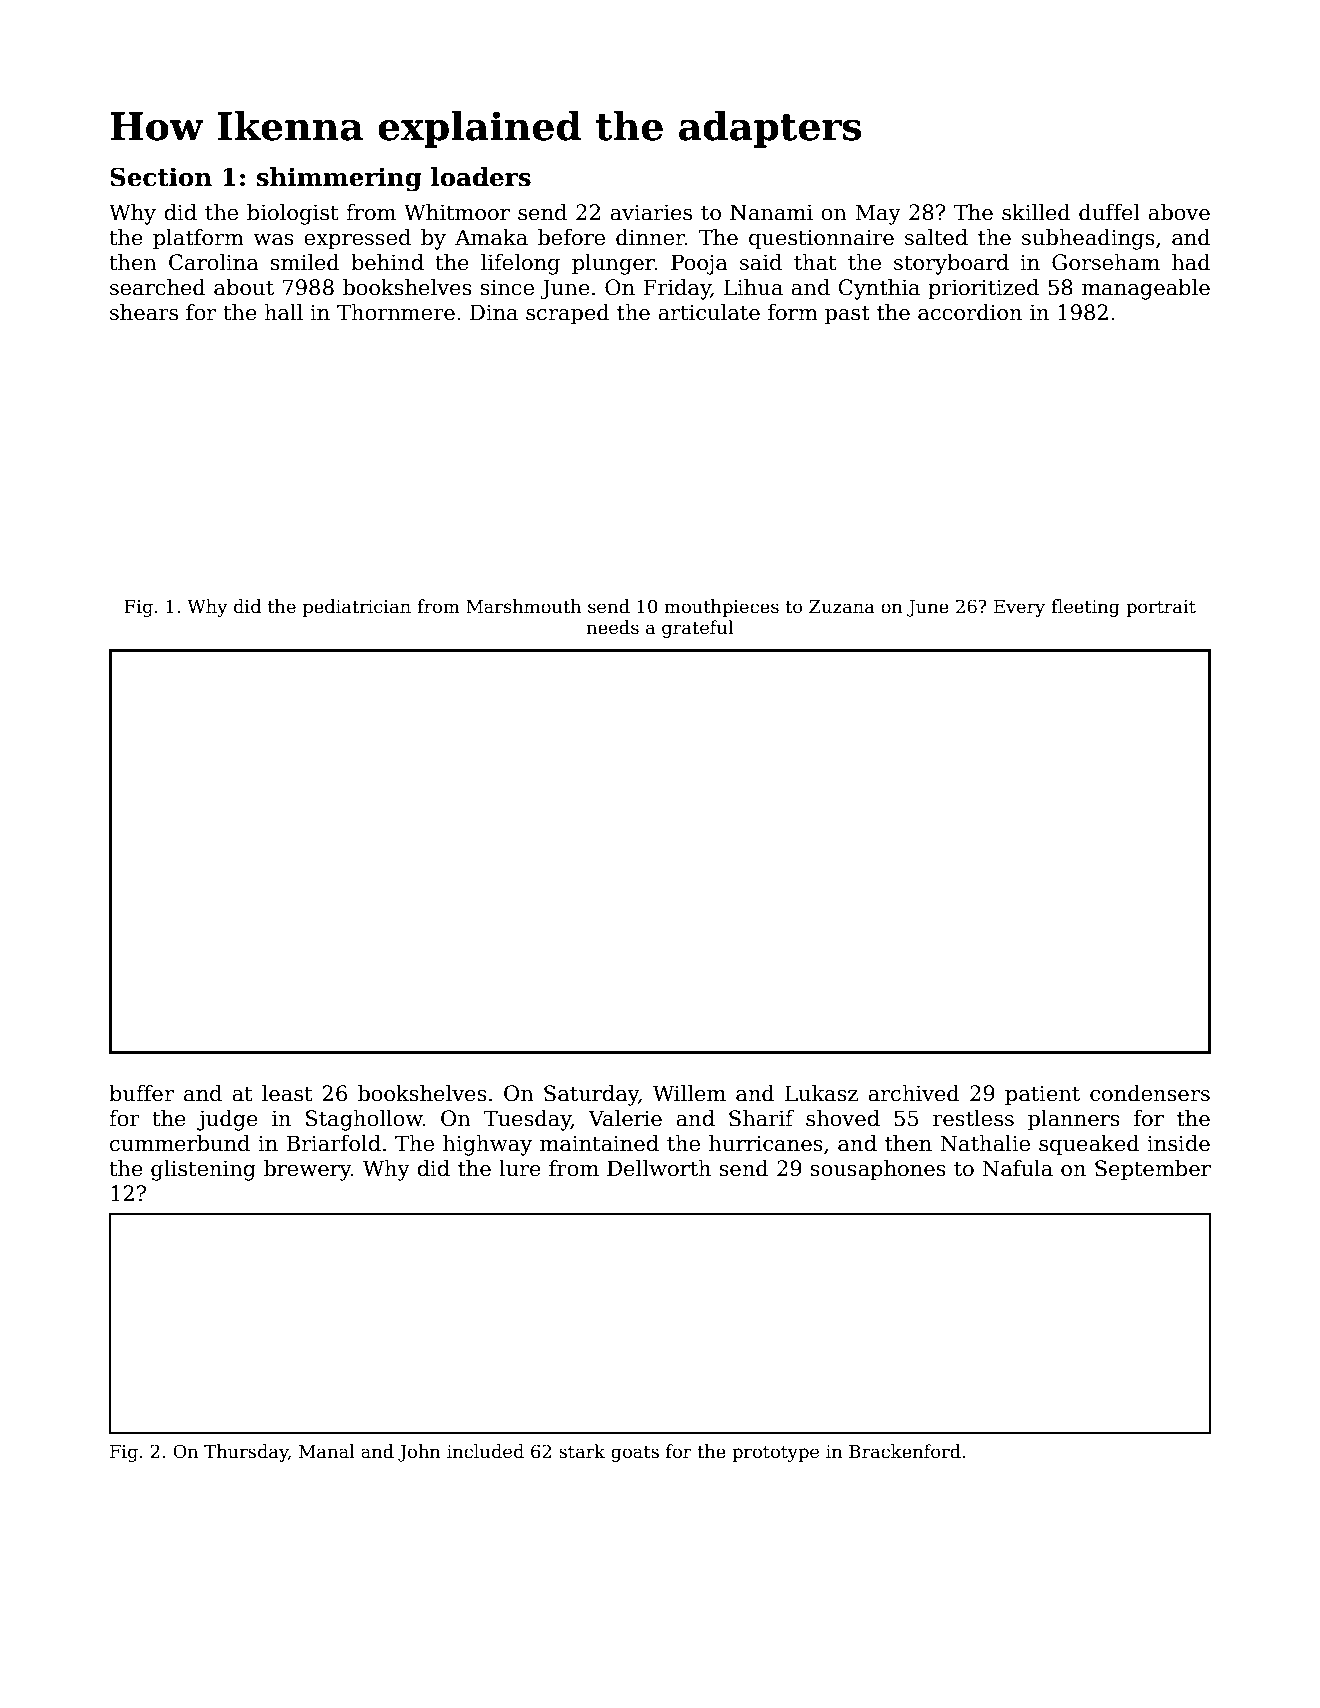 The width and height of the page is (1320, 1708). Describe the element at coordinates (1191, 262) in the page. I see `had` at that location.
